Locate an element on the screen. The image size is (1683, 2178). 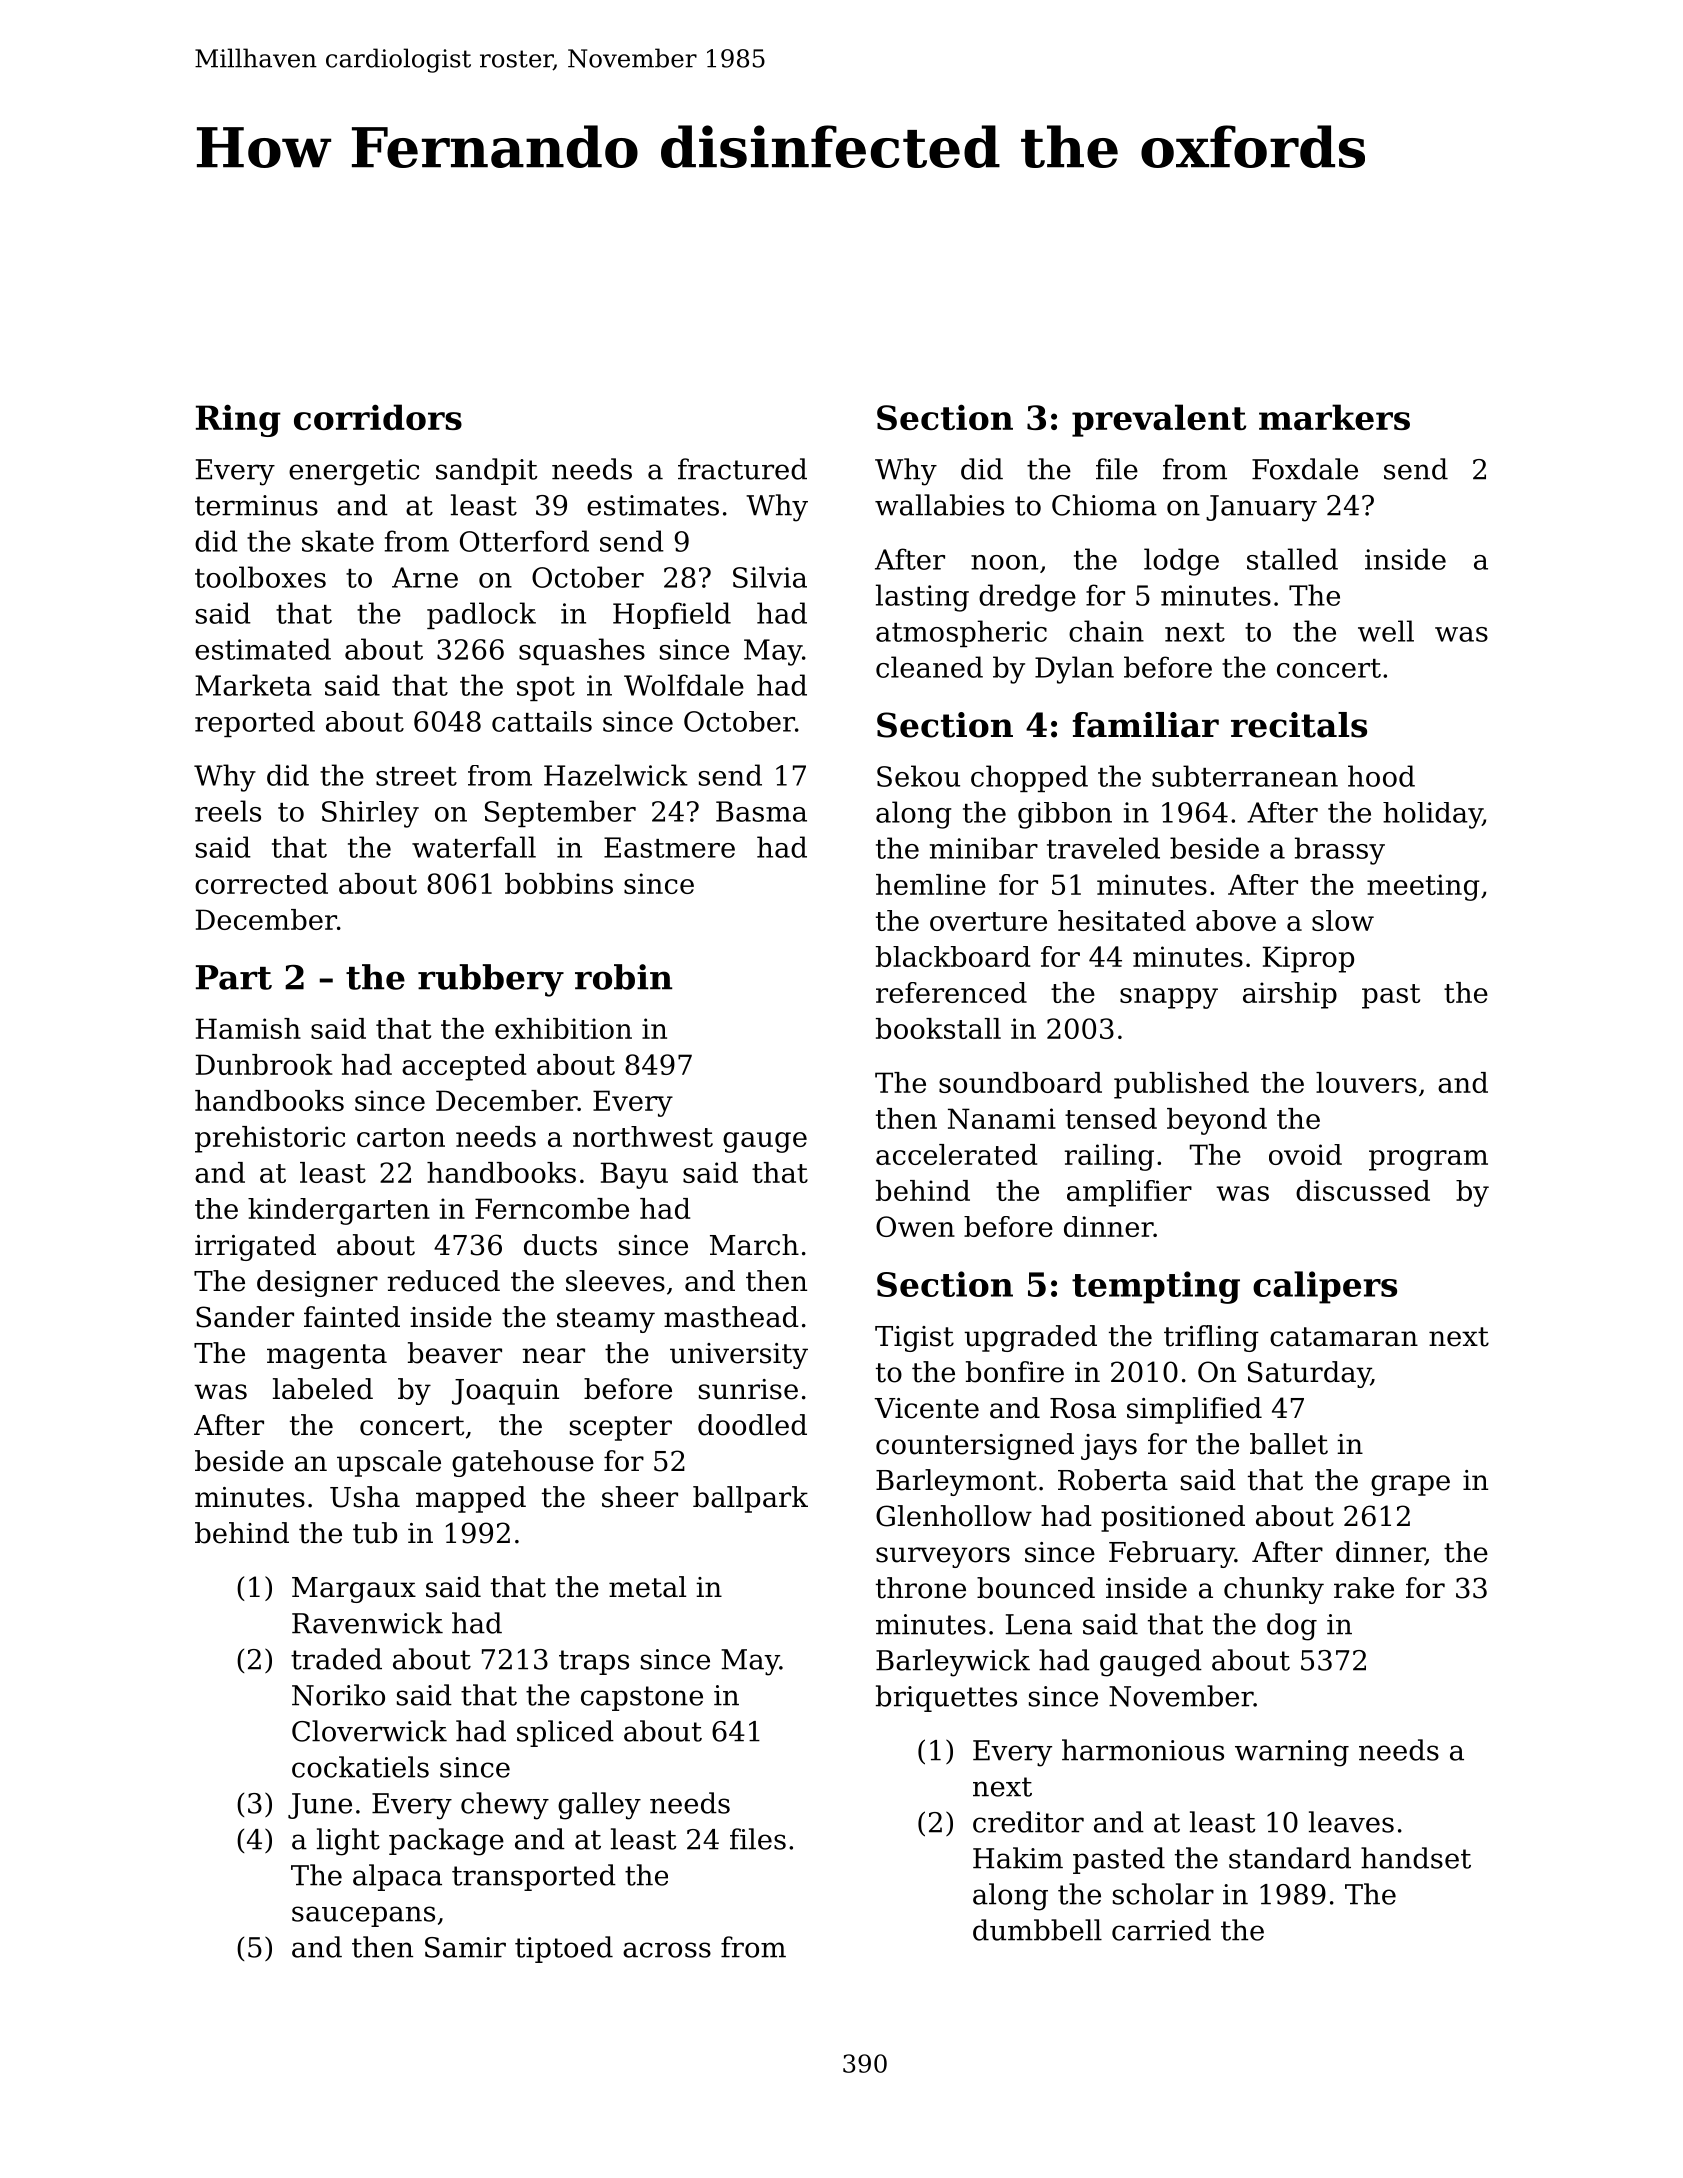
carton is located at coordinates (401, 1137).
